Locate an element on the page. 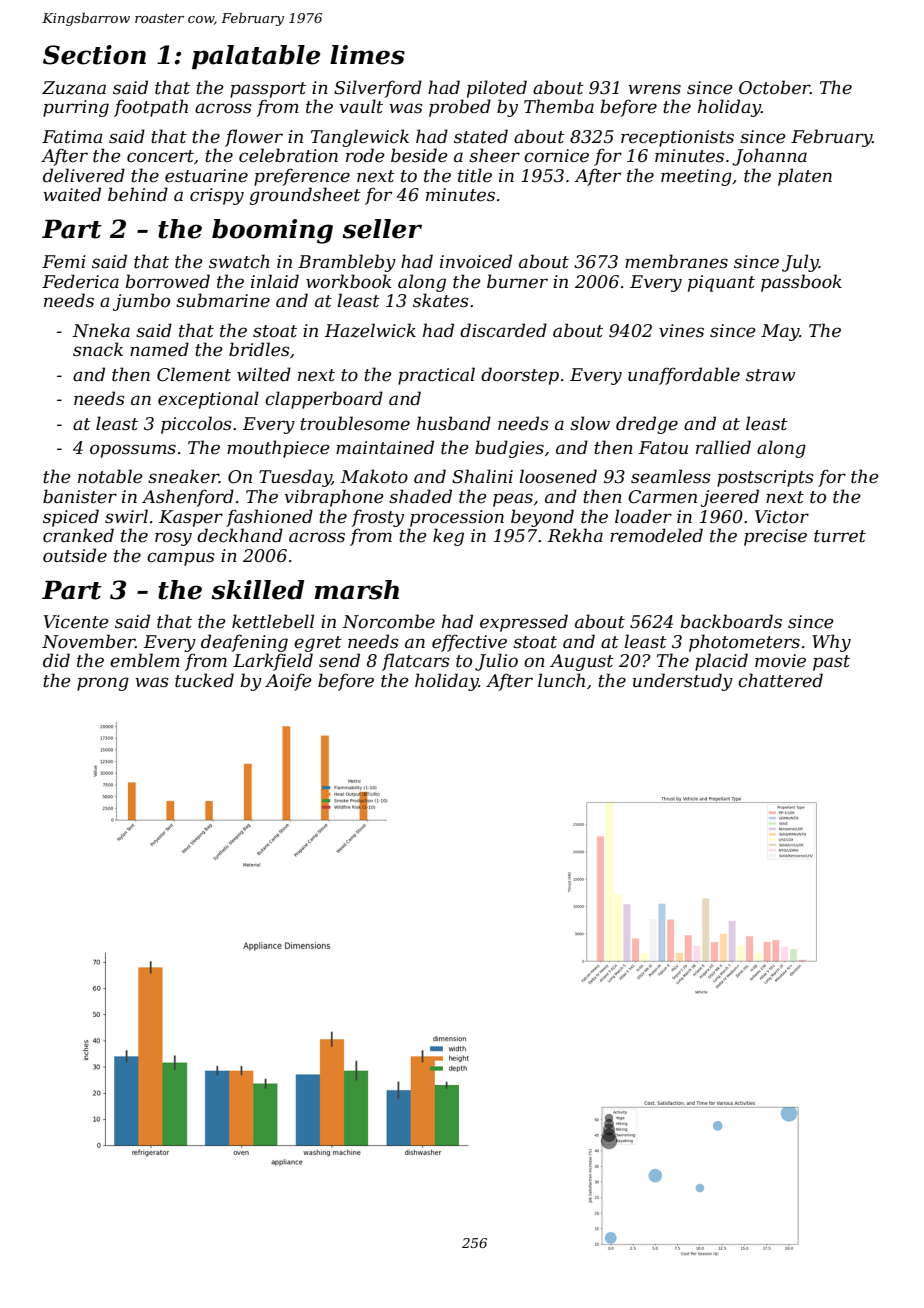 This document has height=1308, width=924. wrens is located at coordinates (654, 89).
